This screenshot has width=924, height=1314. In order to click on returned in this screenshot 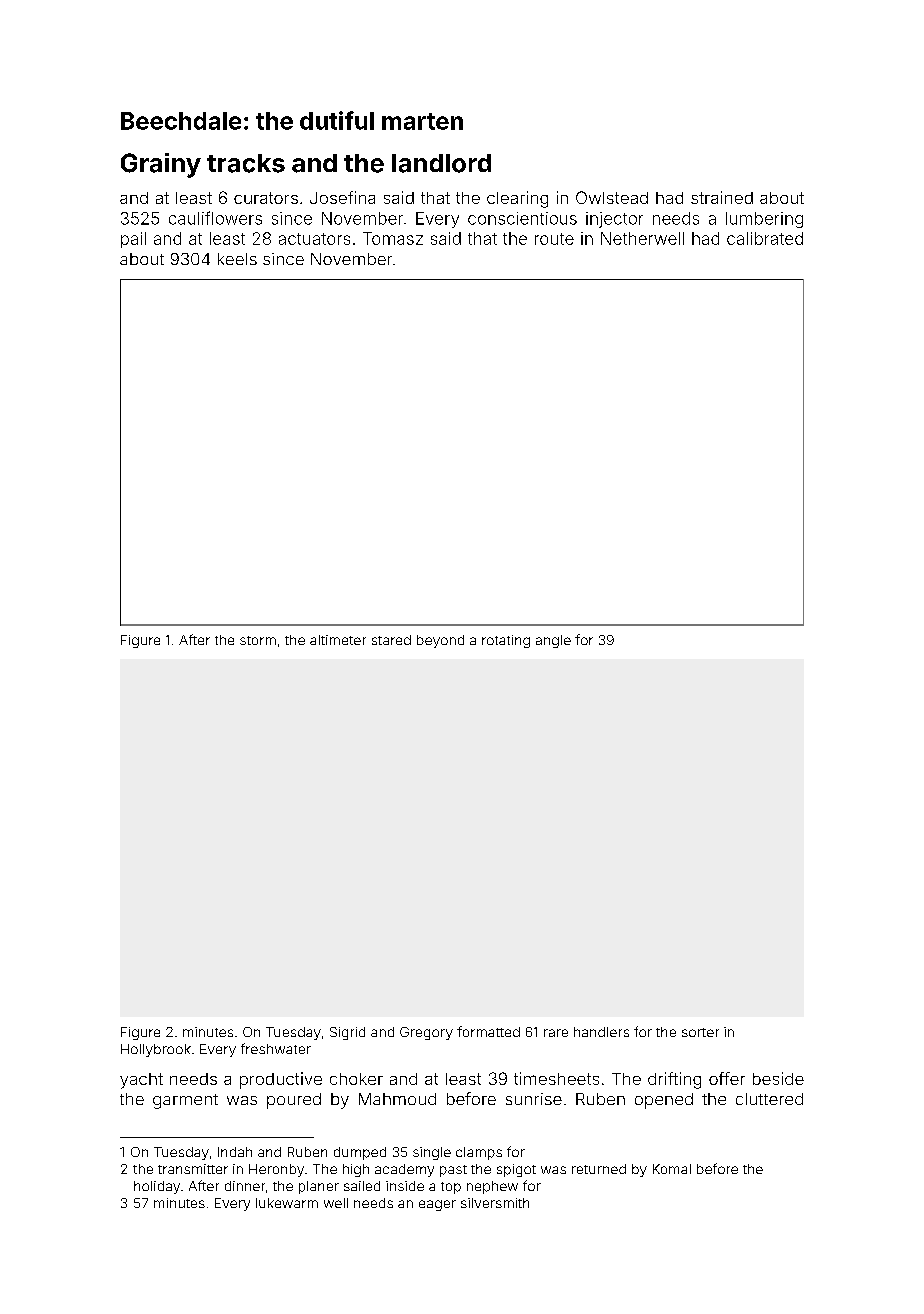, I will do `click(599, 1169)`.
